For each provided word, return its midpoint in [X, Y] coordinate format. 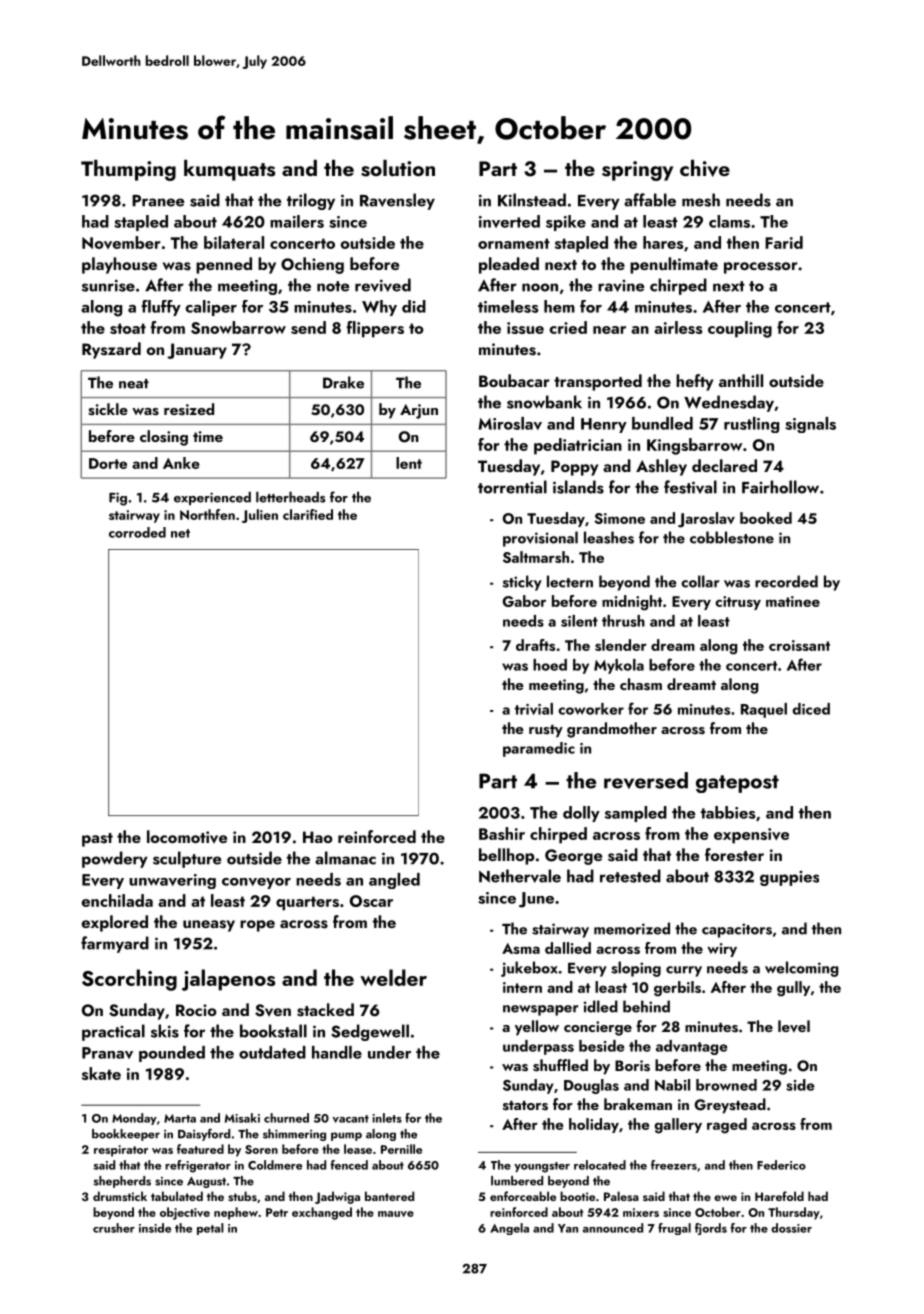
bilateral [234, 242]
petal [210, 1229]
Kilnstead [532, 200]
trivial [534, 709]
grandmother [612, 730]
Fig [118, 499]
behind [646, 1006]
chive [705, 168]
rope [257, 926]
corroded [137, 532]
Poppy [574, 468]
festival [690, 487]
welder [393, 977]
